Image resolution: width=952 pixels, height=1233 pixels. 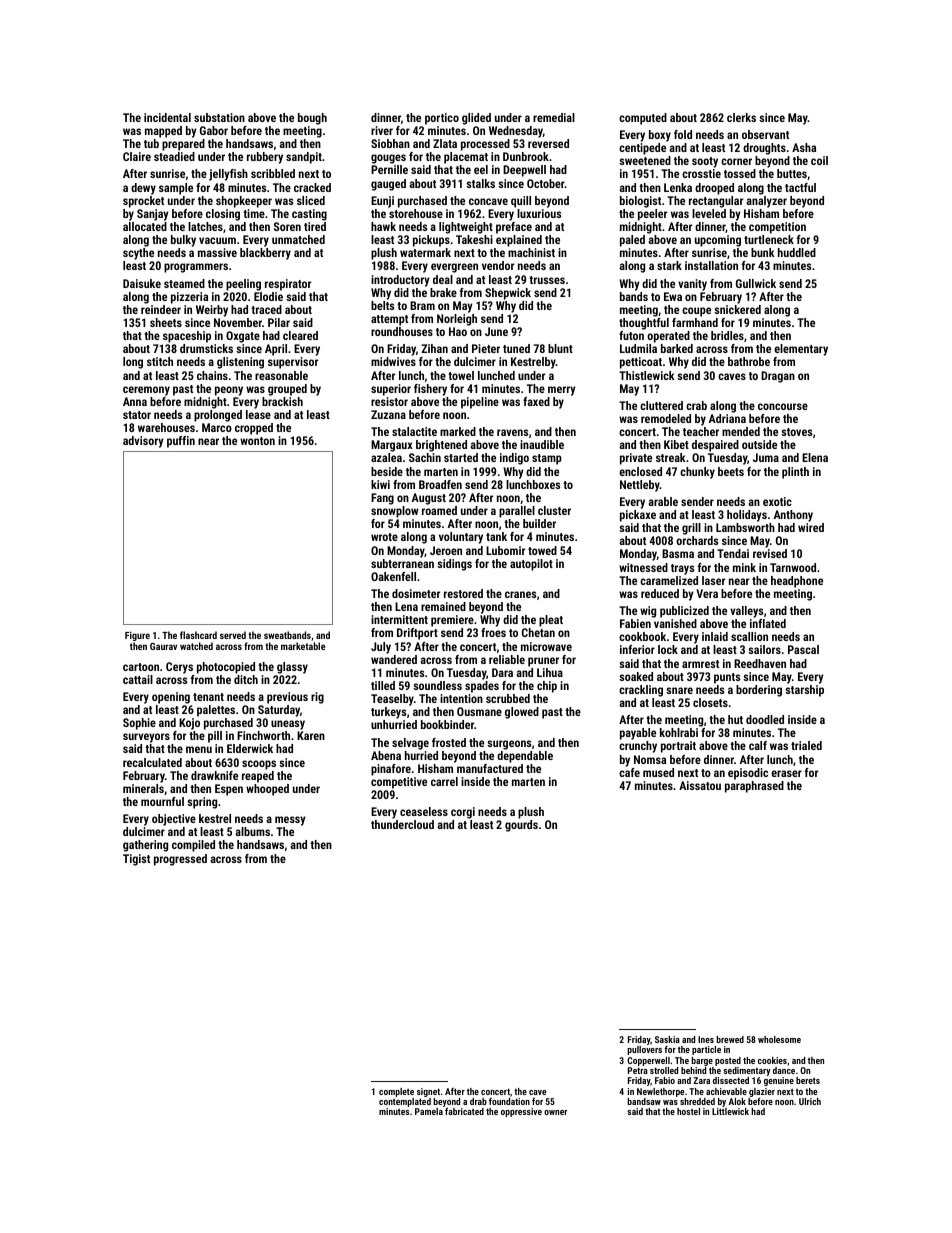 What do you see at coordinates (315, 226) in the page?
I see `tired` at bounding box center [315, 226].
